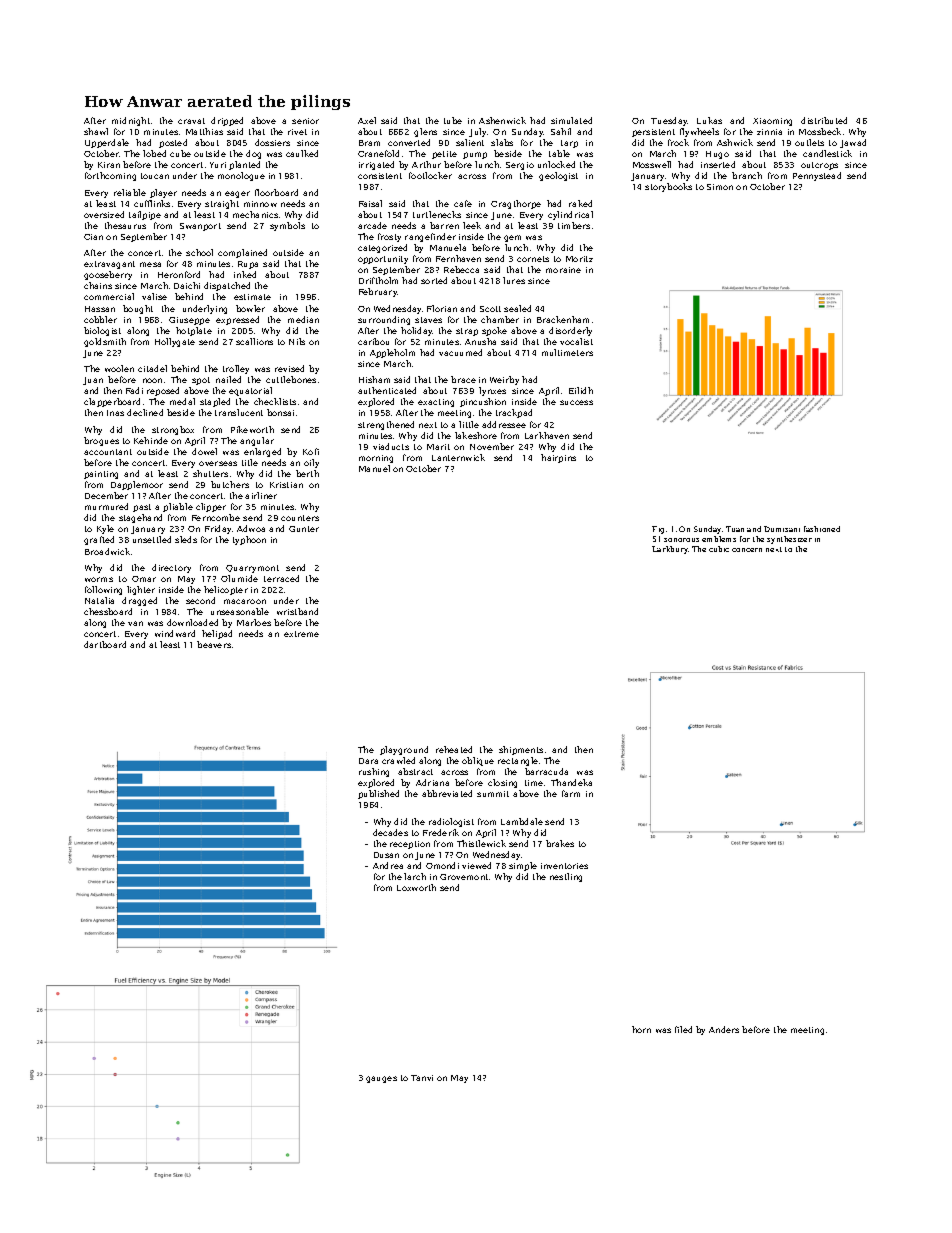 This screenshot has height=1233, width=952. What do you see at coordinates (367, 120) in the screenshot?
I see `Axel` at bounding box center [367, 120].
